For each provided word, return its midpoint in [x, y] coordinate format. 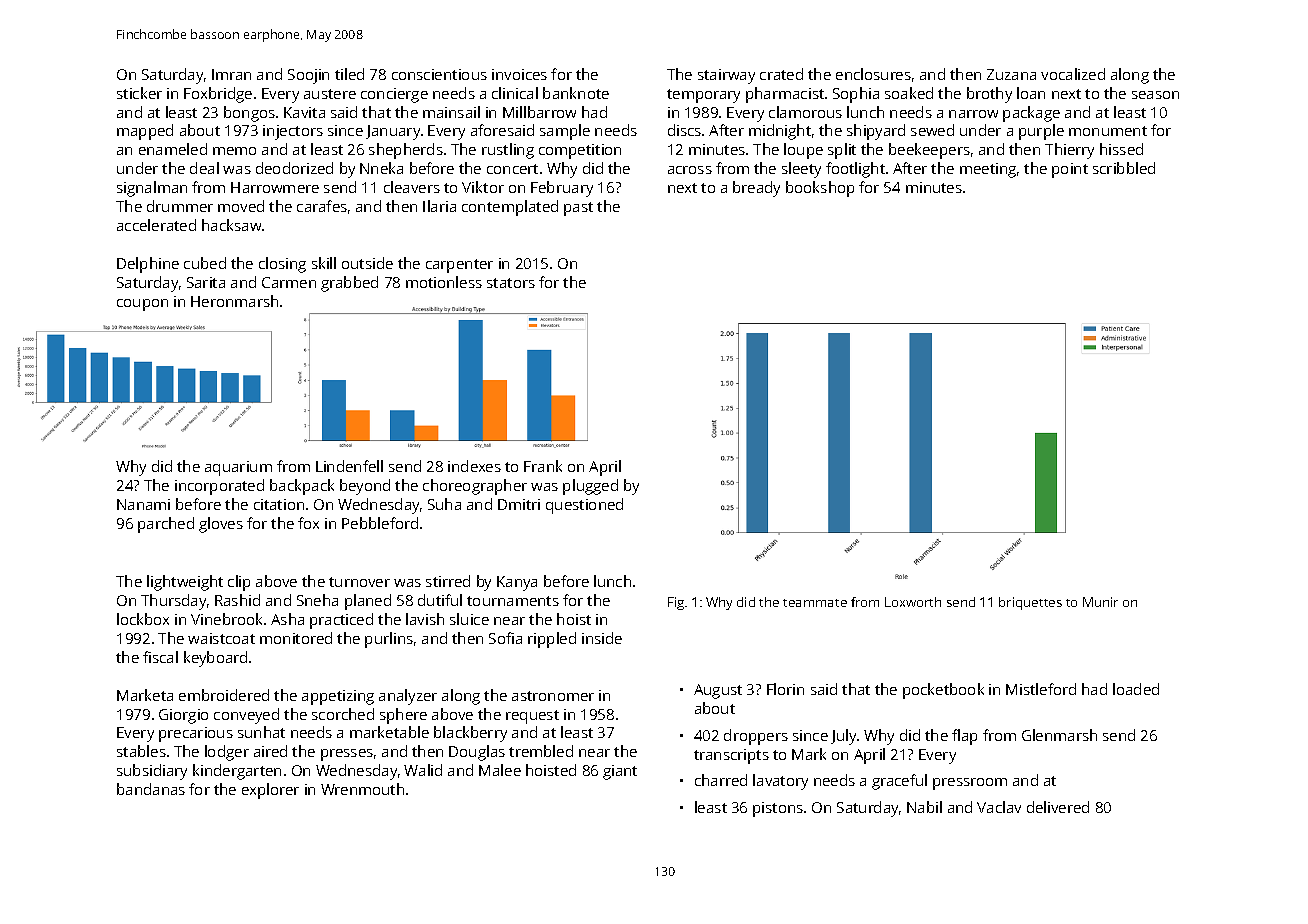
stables [141, 751]
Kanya [517, 583]
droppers [756, 737]
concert [512, 169]
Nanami [143, 504]
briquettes [1030, 603]
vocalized [1073, 74]
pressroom [970, 784]
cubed [205, 263]
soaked [909, 93]
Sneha [317, 600]
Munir [1100, 602]
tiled [349, 74]
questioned [584, 506]
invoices [519, 74]
